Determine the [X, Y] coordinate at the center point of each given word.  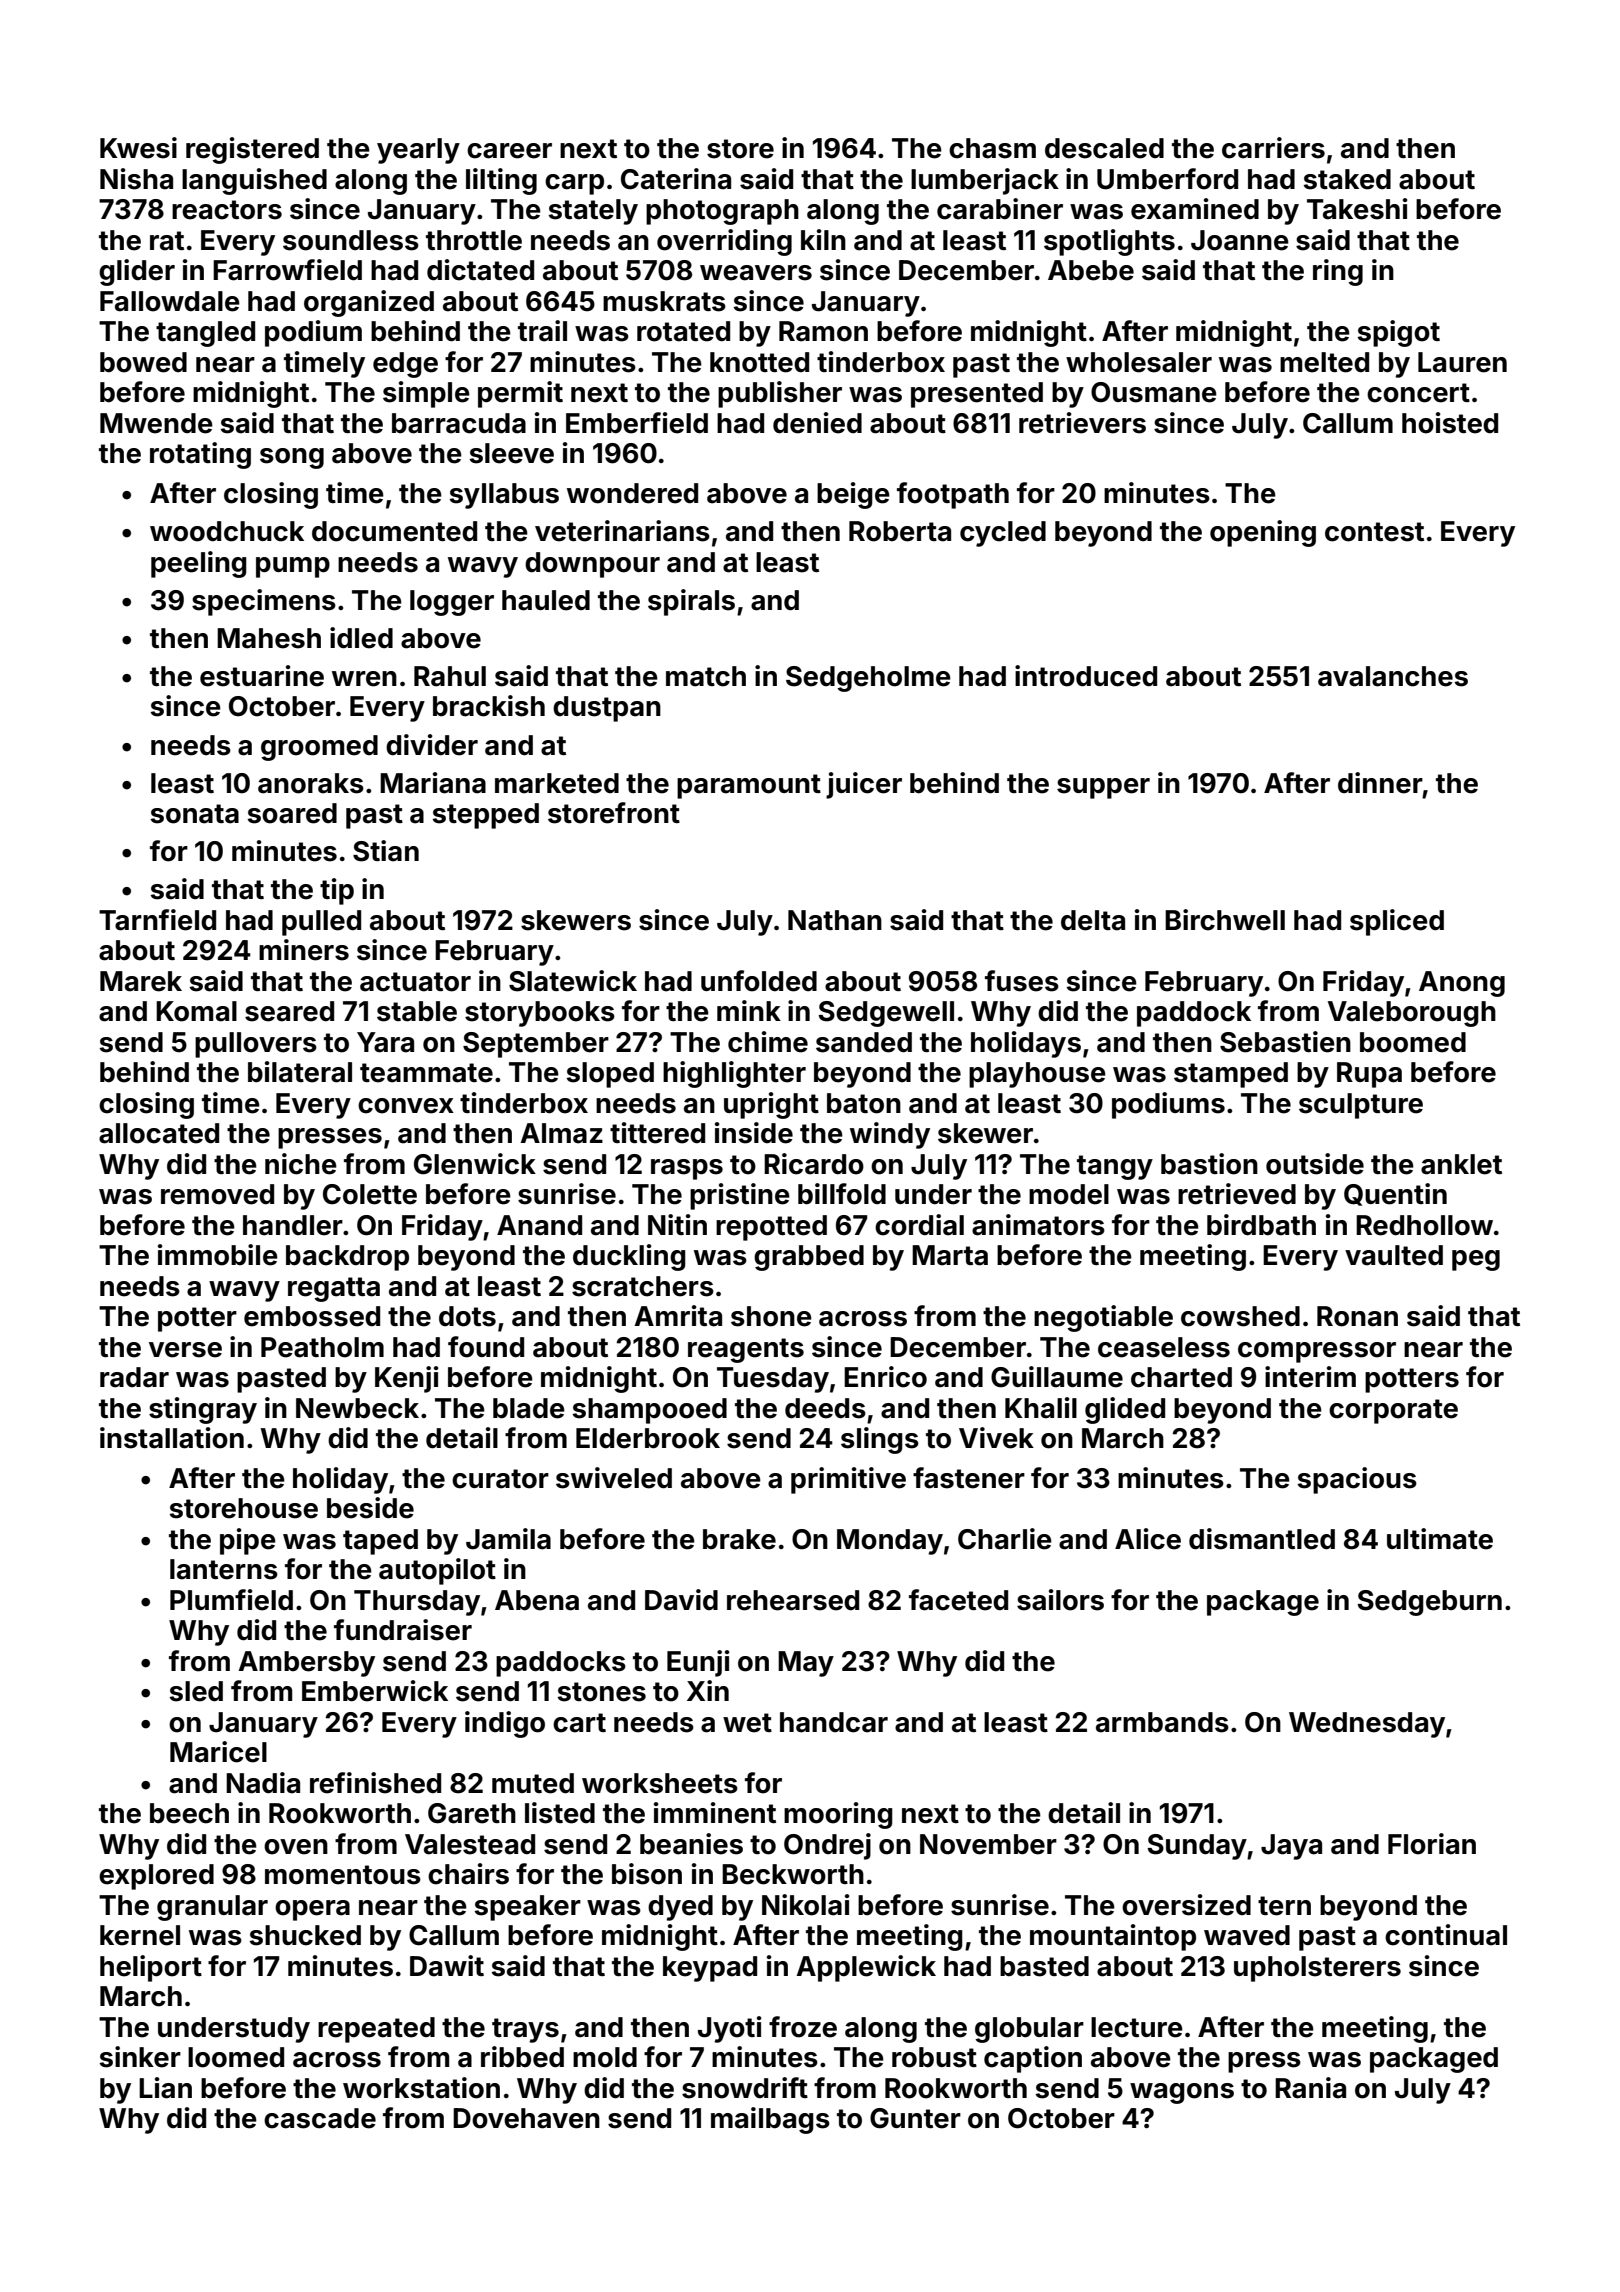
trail [542, 331]
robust [934, 2057]
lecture [1137, 2027]
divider [432, 745]
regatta [334, 1289]
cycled [1003, 534]
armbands [1162, 1722]
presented [977, 395]
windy [890, 1135]
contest [1374, 532]
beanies [691, 1844]
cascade [320, 2118]
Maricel [218, 1752]
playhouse [1037, 1075]
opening [1263, 533]
